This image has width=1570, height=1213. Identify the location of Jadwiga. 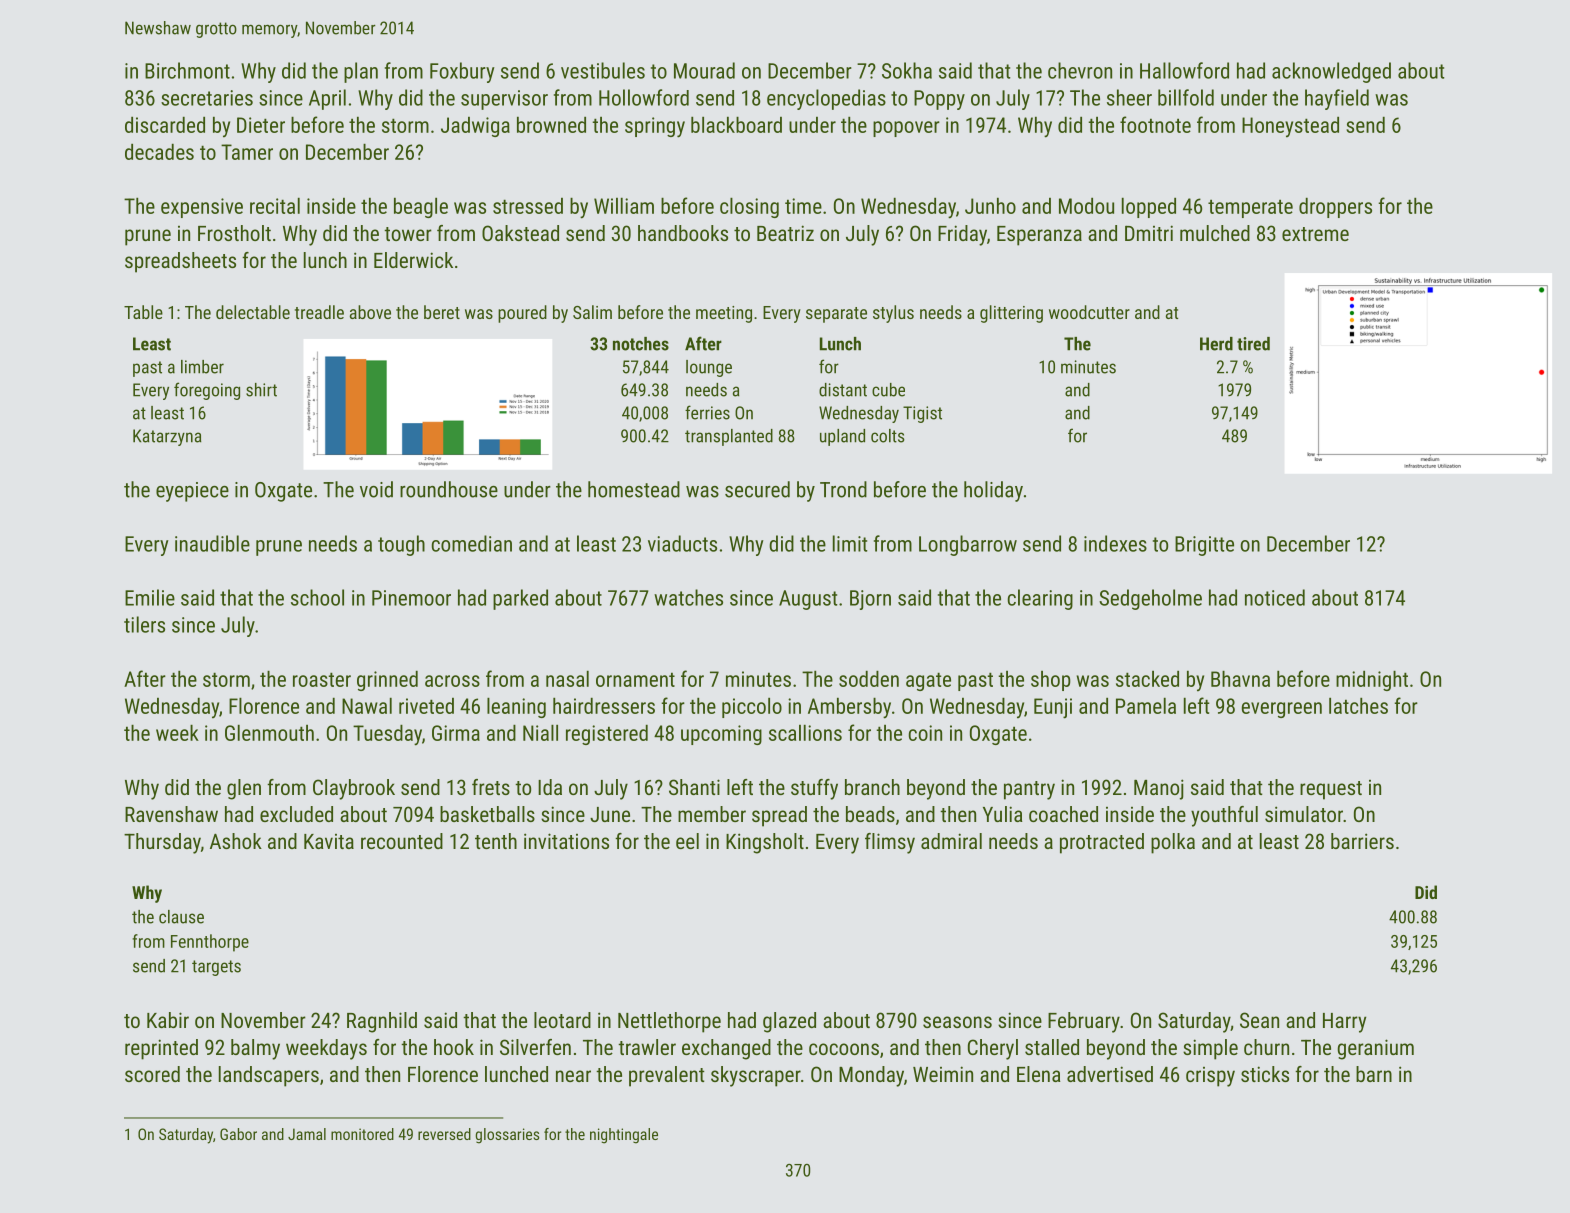
(475, 127).
